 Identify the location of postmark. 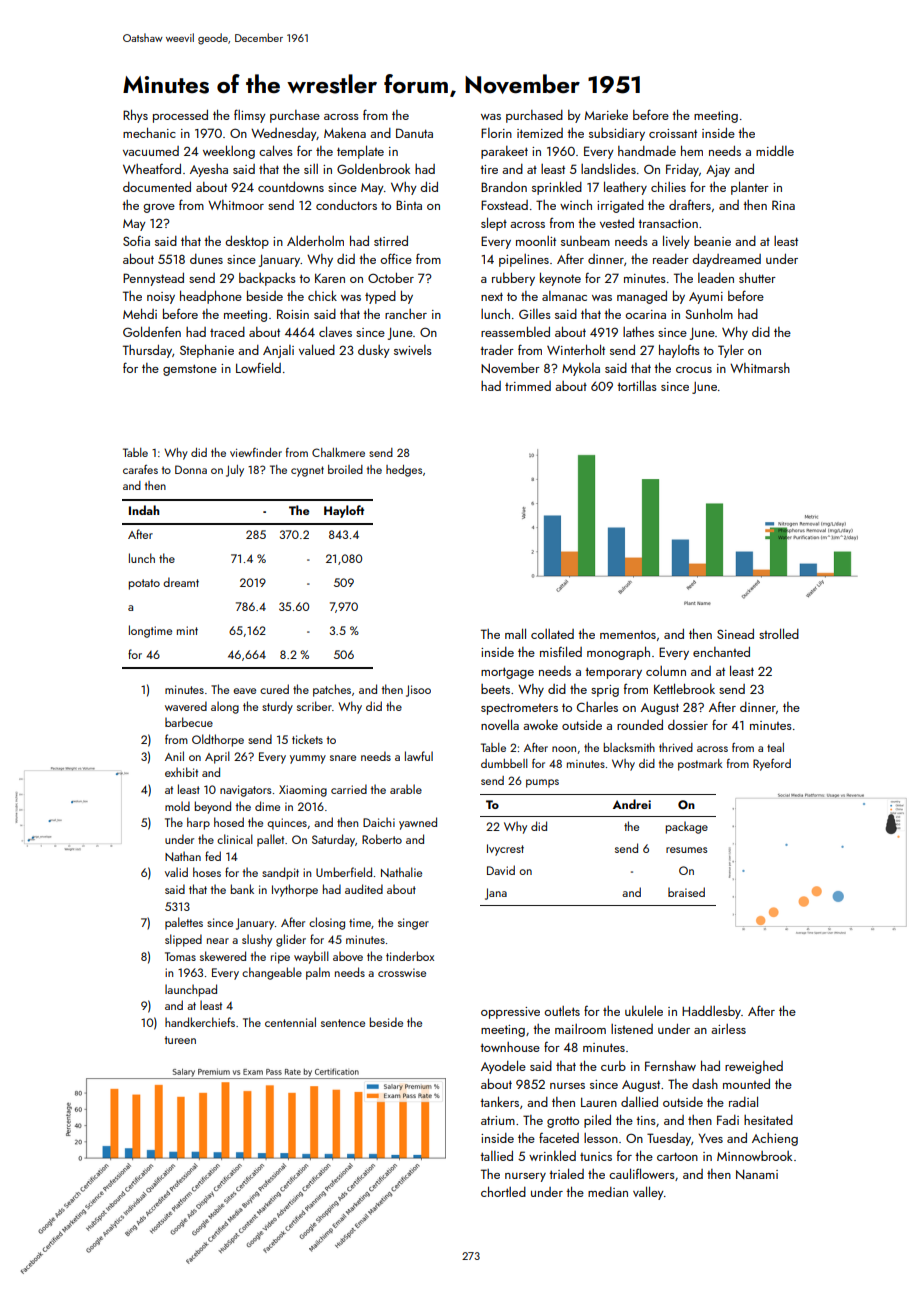
(700, 765).
